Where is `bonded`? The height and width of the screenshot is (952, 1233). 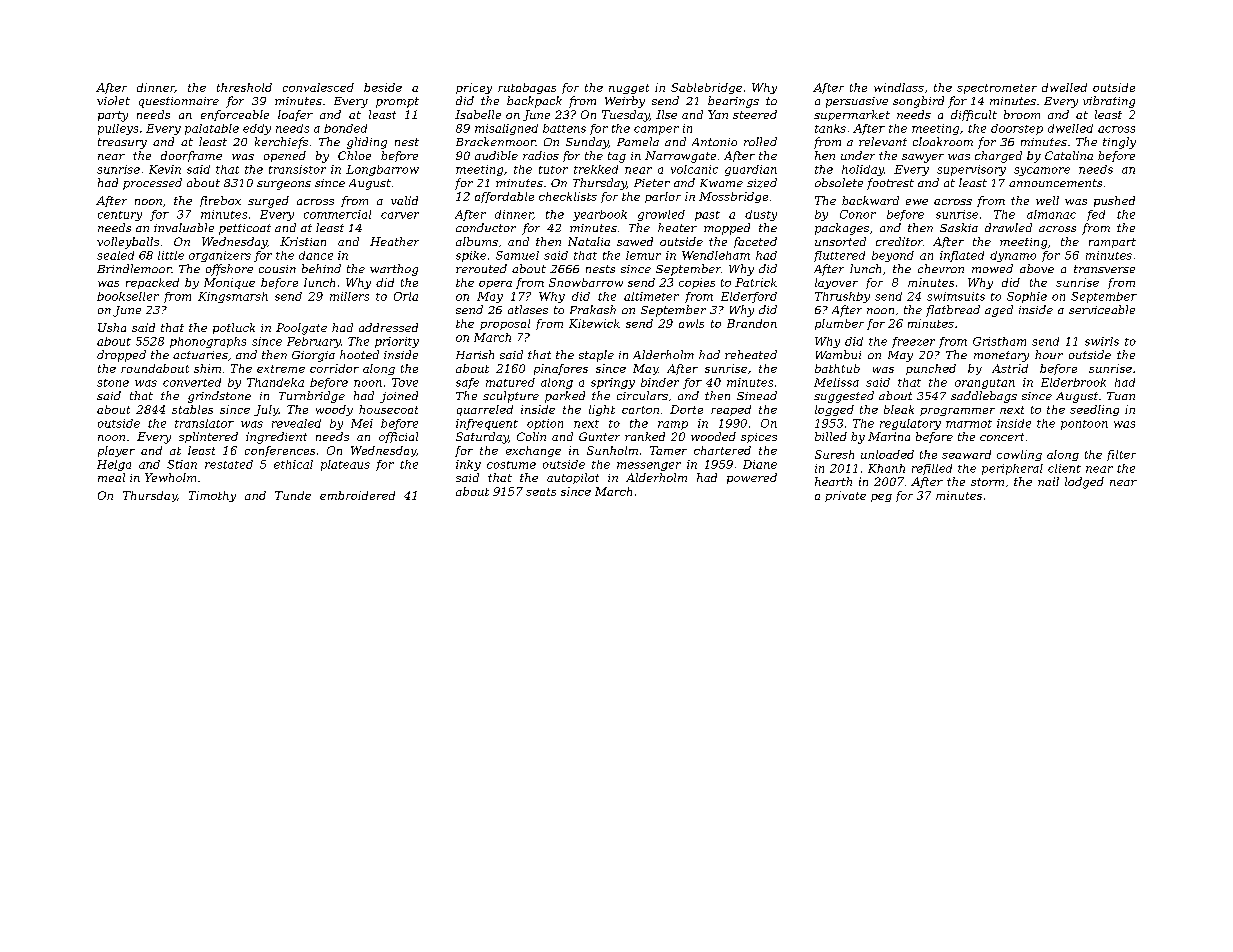
bonded is located at coordinates (345, 128).
